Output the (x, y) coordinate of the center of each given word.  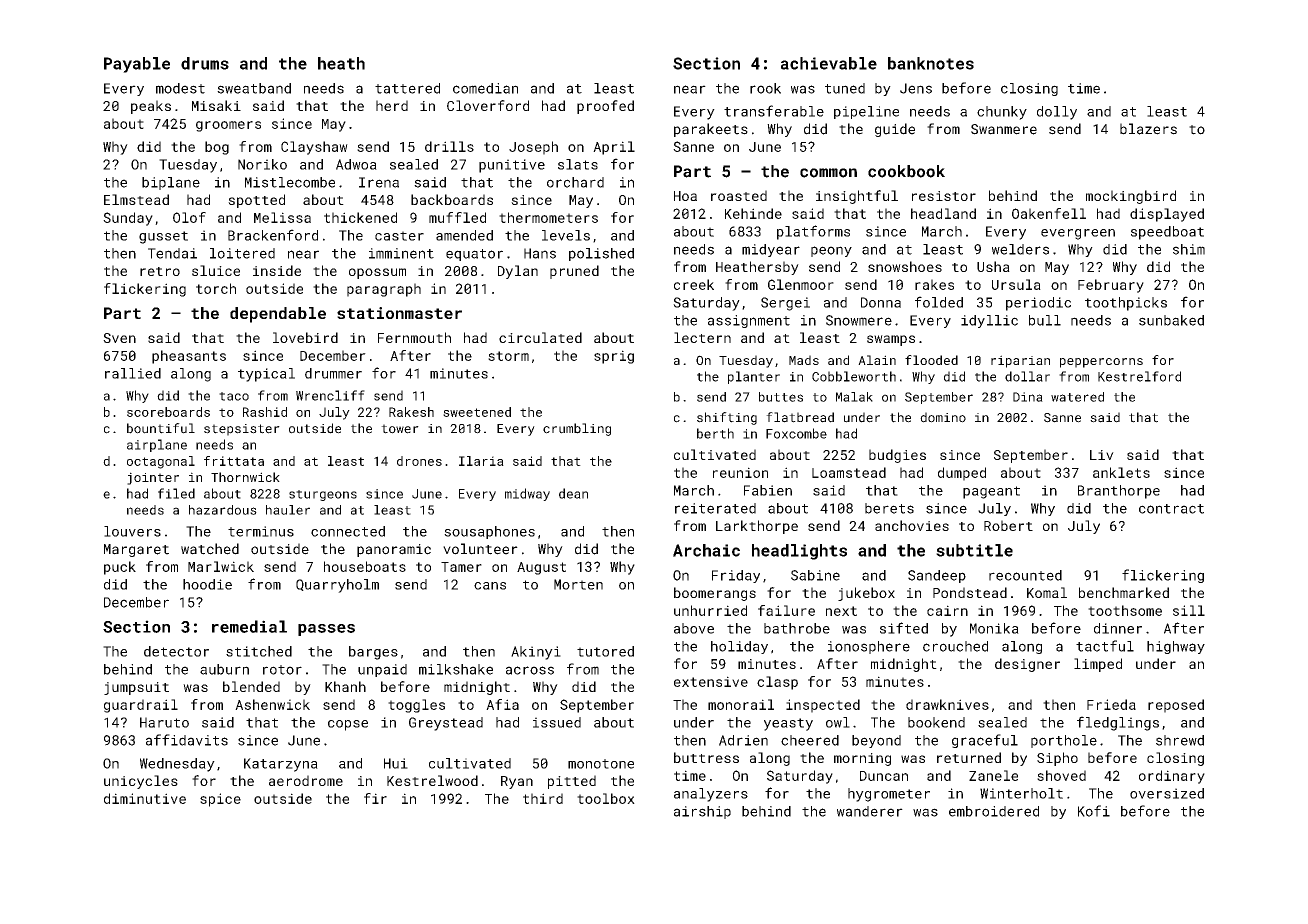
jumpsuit (136, 688)
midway (527, 494)
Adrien (743, 740)
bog (217, 148)
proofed (605, 107)
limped (1098, 665)
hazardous (223, 510)
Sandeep (937, 576)
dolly (1057, 113)
